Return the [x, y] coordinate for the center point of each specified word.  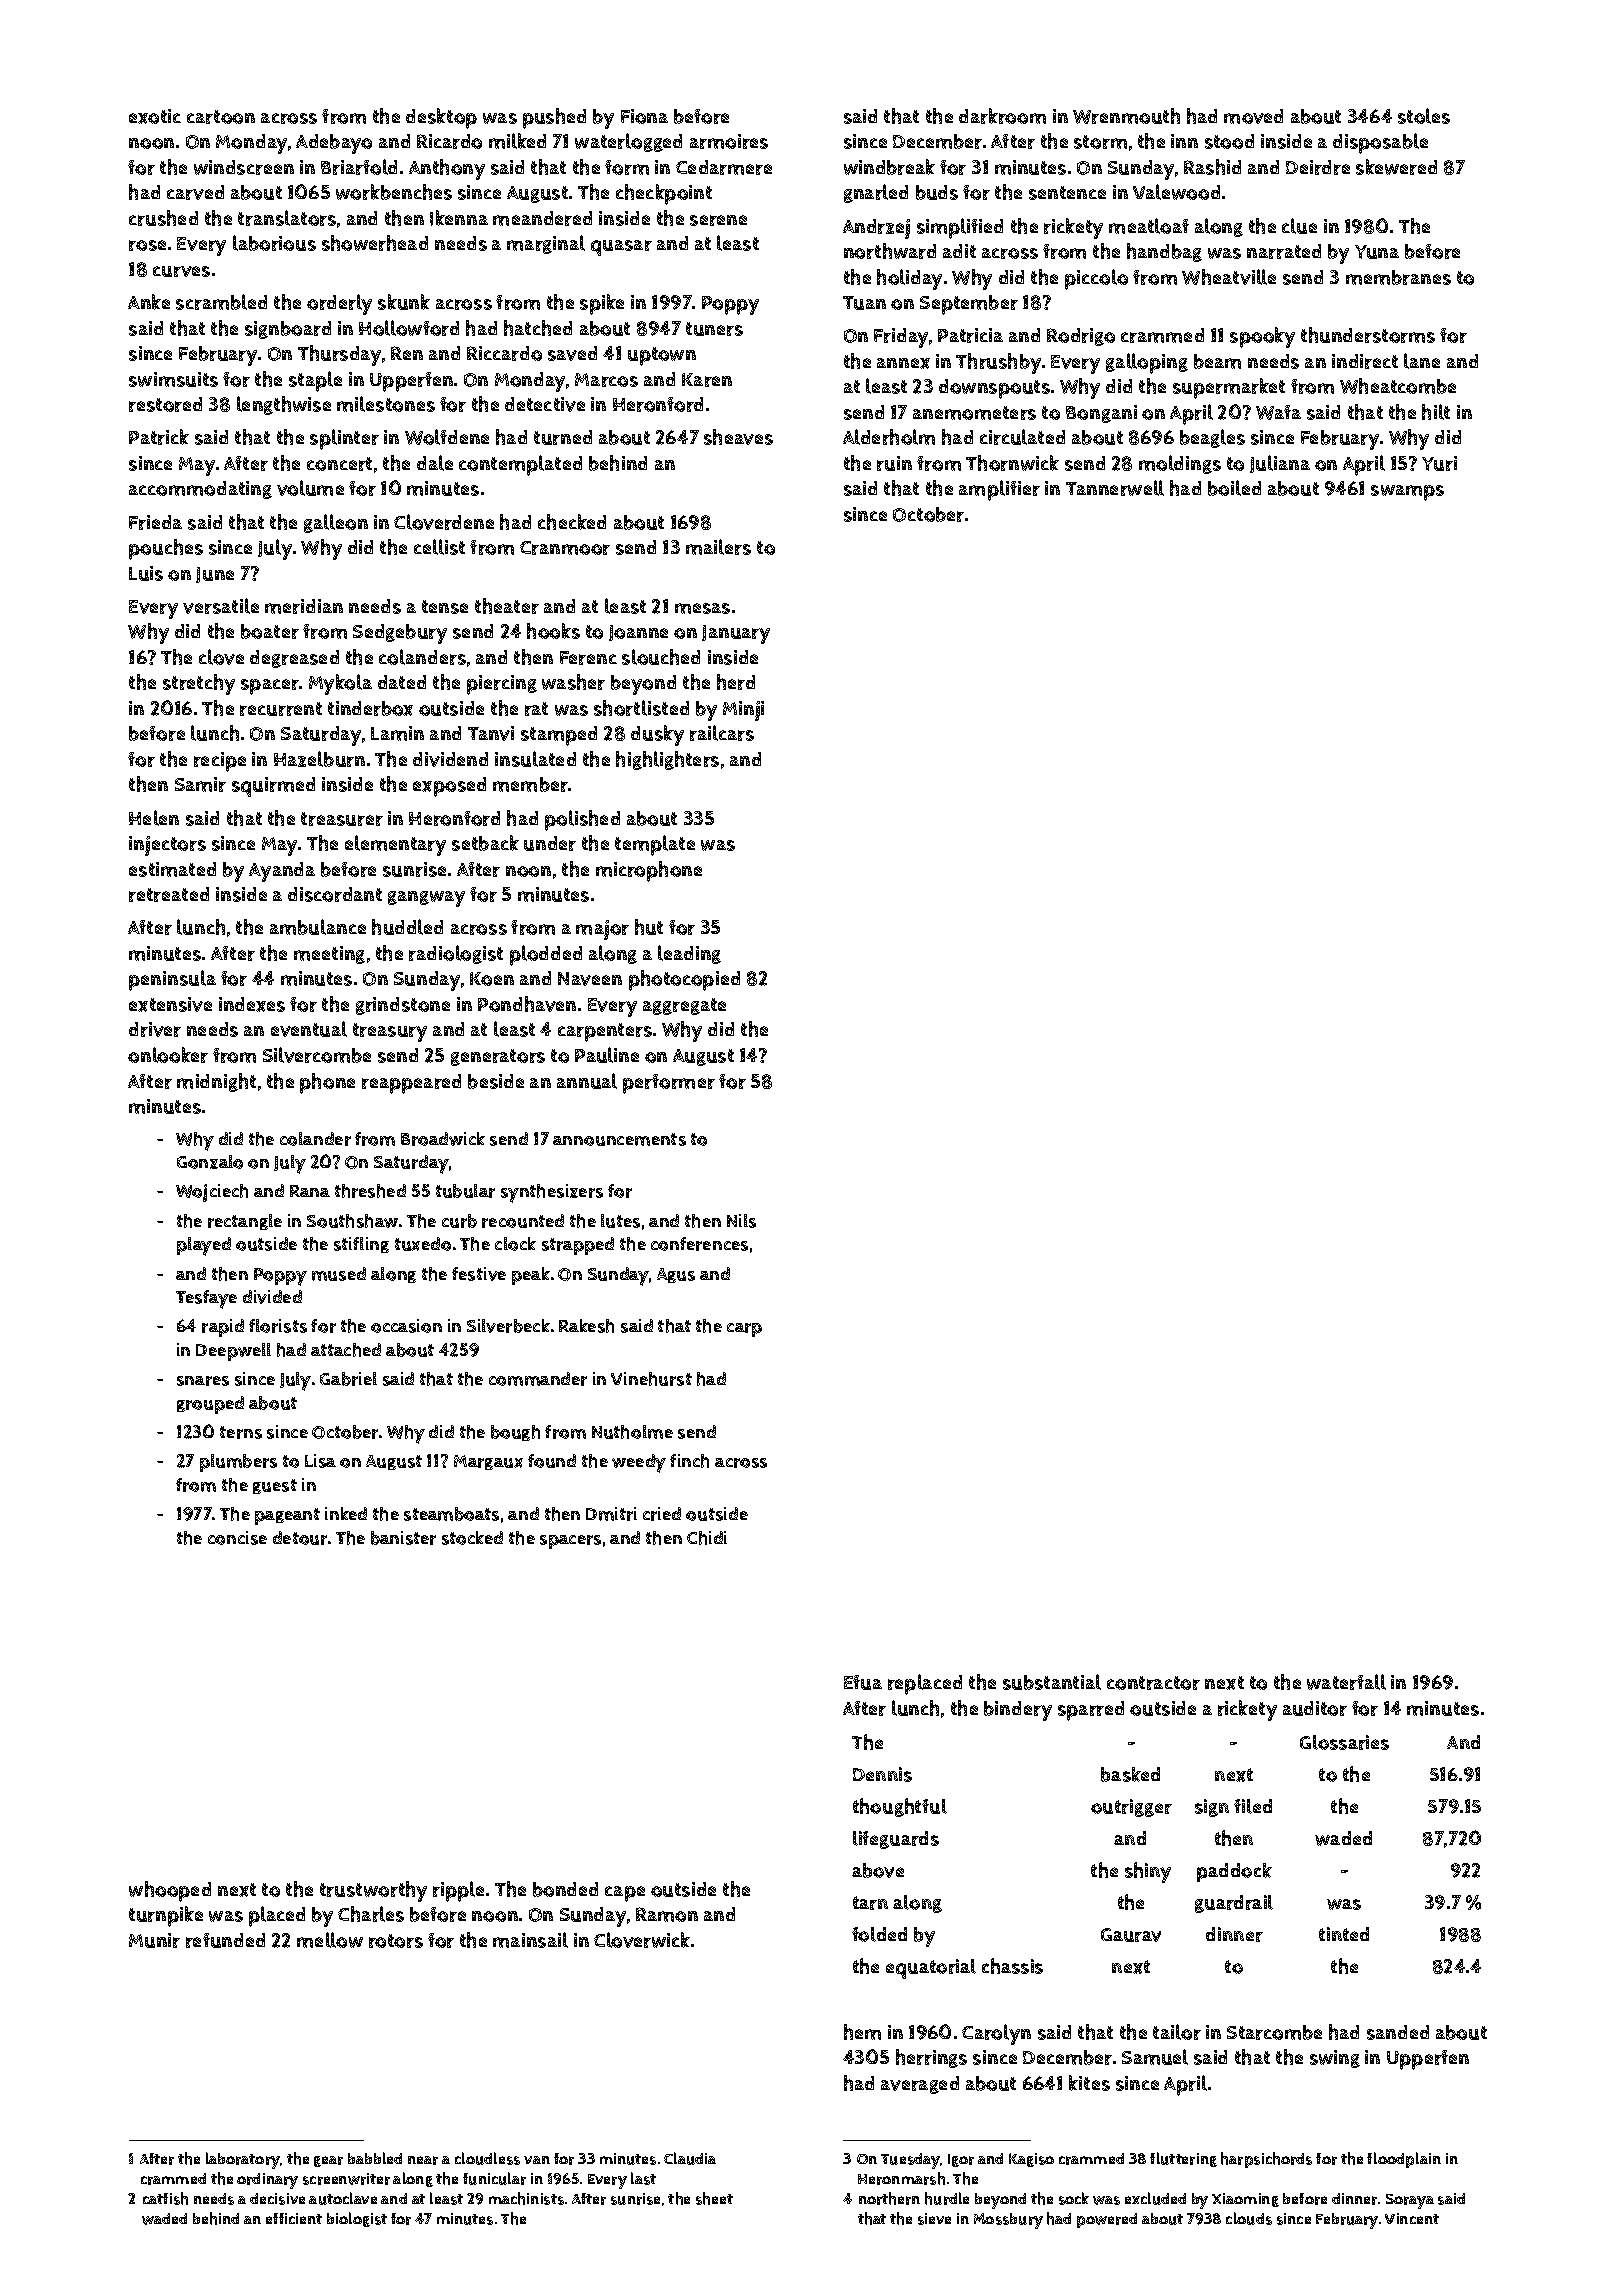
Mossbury [1008, 2221]
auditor [1315, 1708]
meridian [304, 606]
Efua [863, 1682]
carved [195, 192]
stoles [1424, 116]
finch [689, 1461]
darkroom [1002, 116]
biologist [357, 2219]
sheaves [738, 437]
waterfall [1346, 1682]
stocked [472, 1538]
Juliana [1280, 464]
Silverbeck [508, 1326]
